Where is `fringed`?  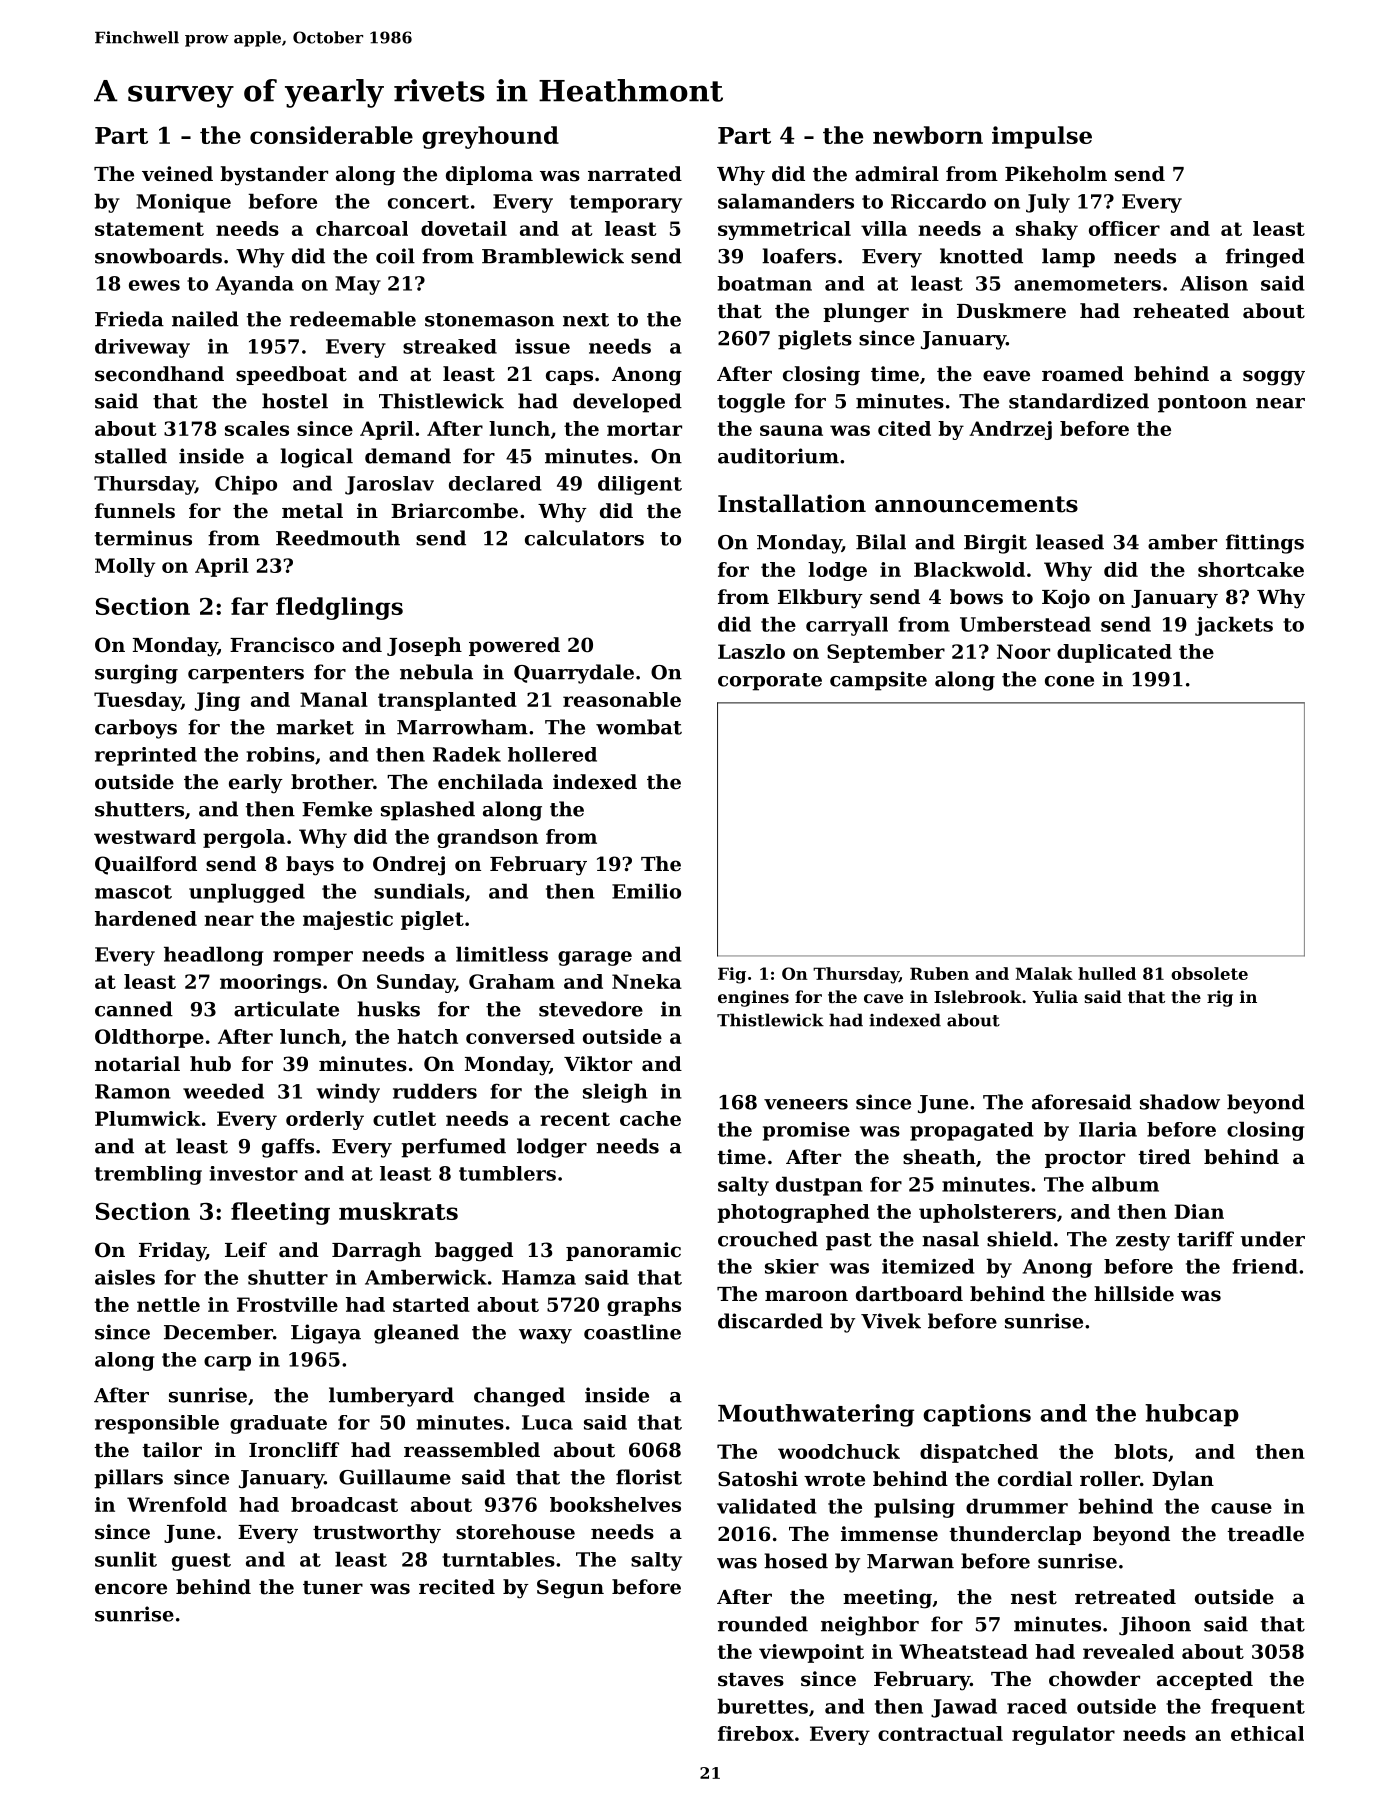 fringed is located at coordinates (1265, 258).
